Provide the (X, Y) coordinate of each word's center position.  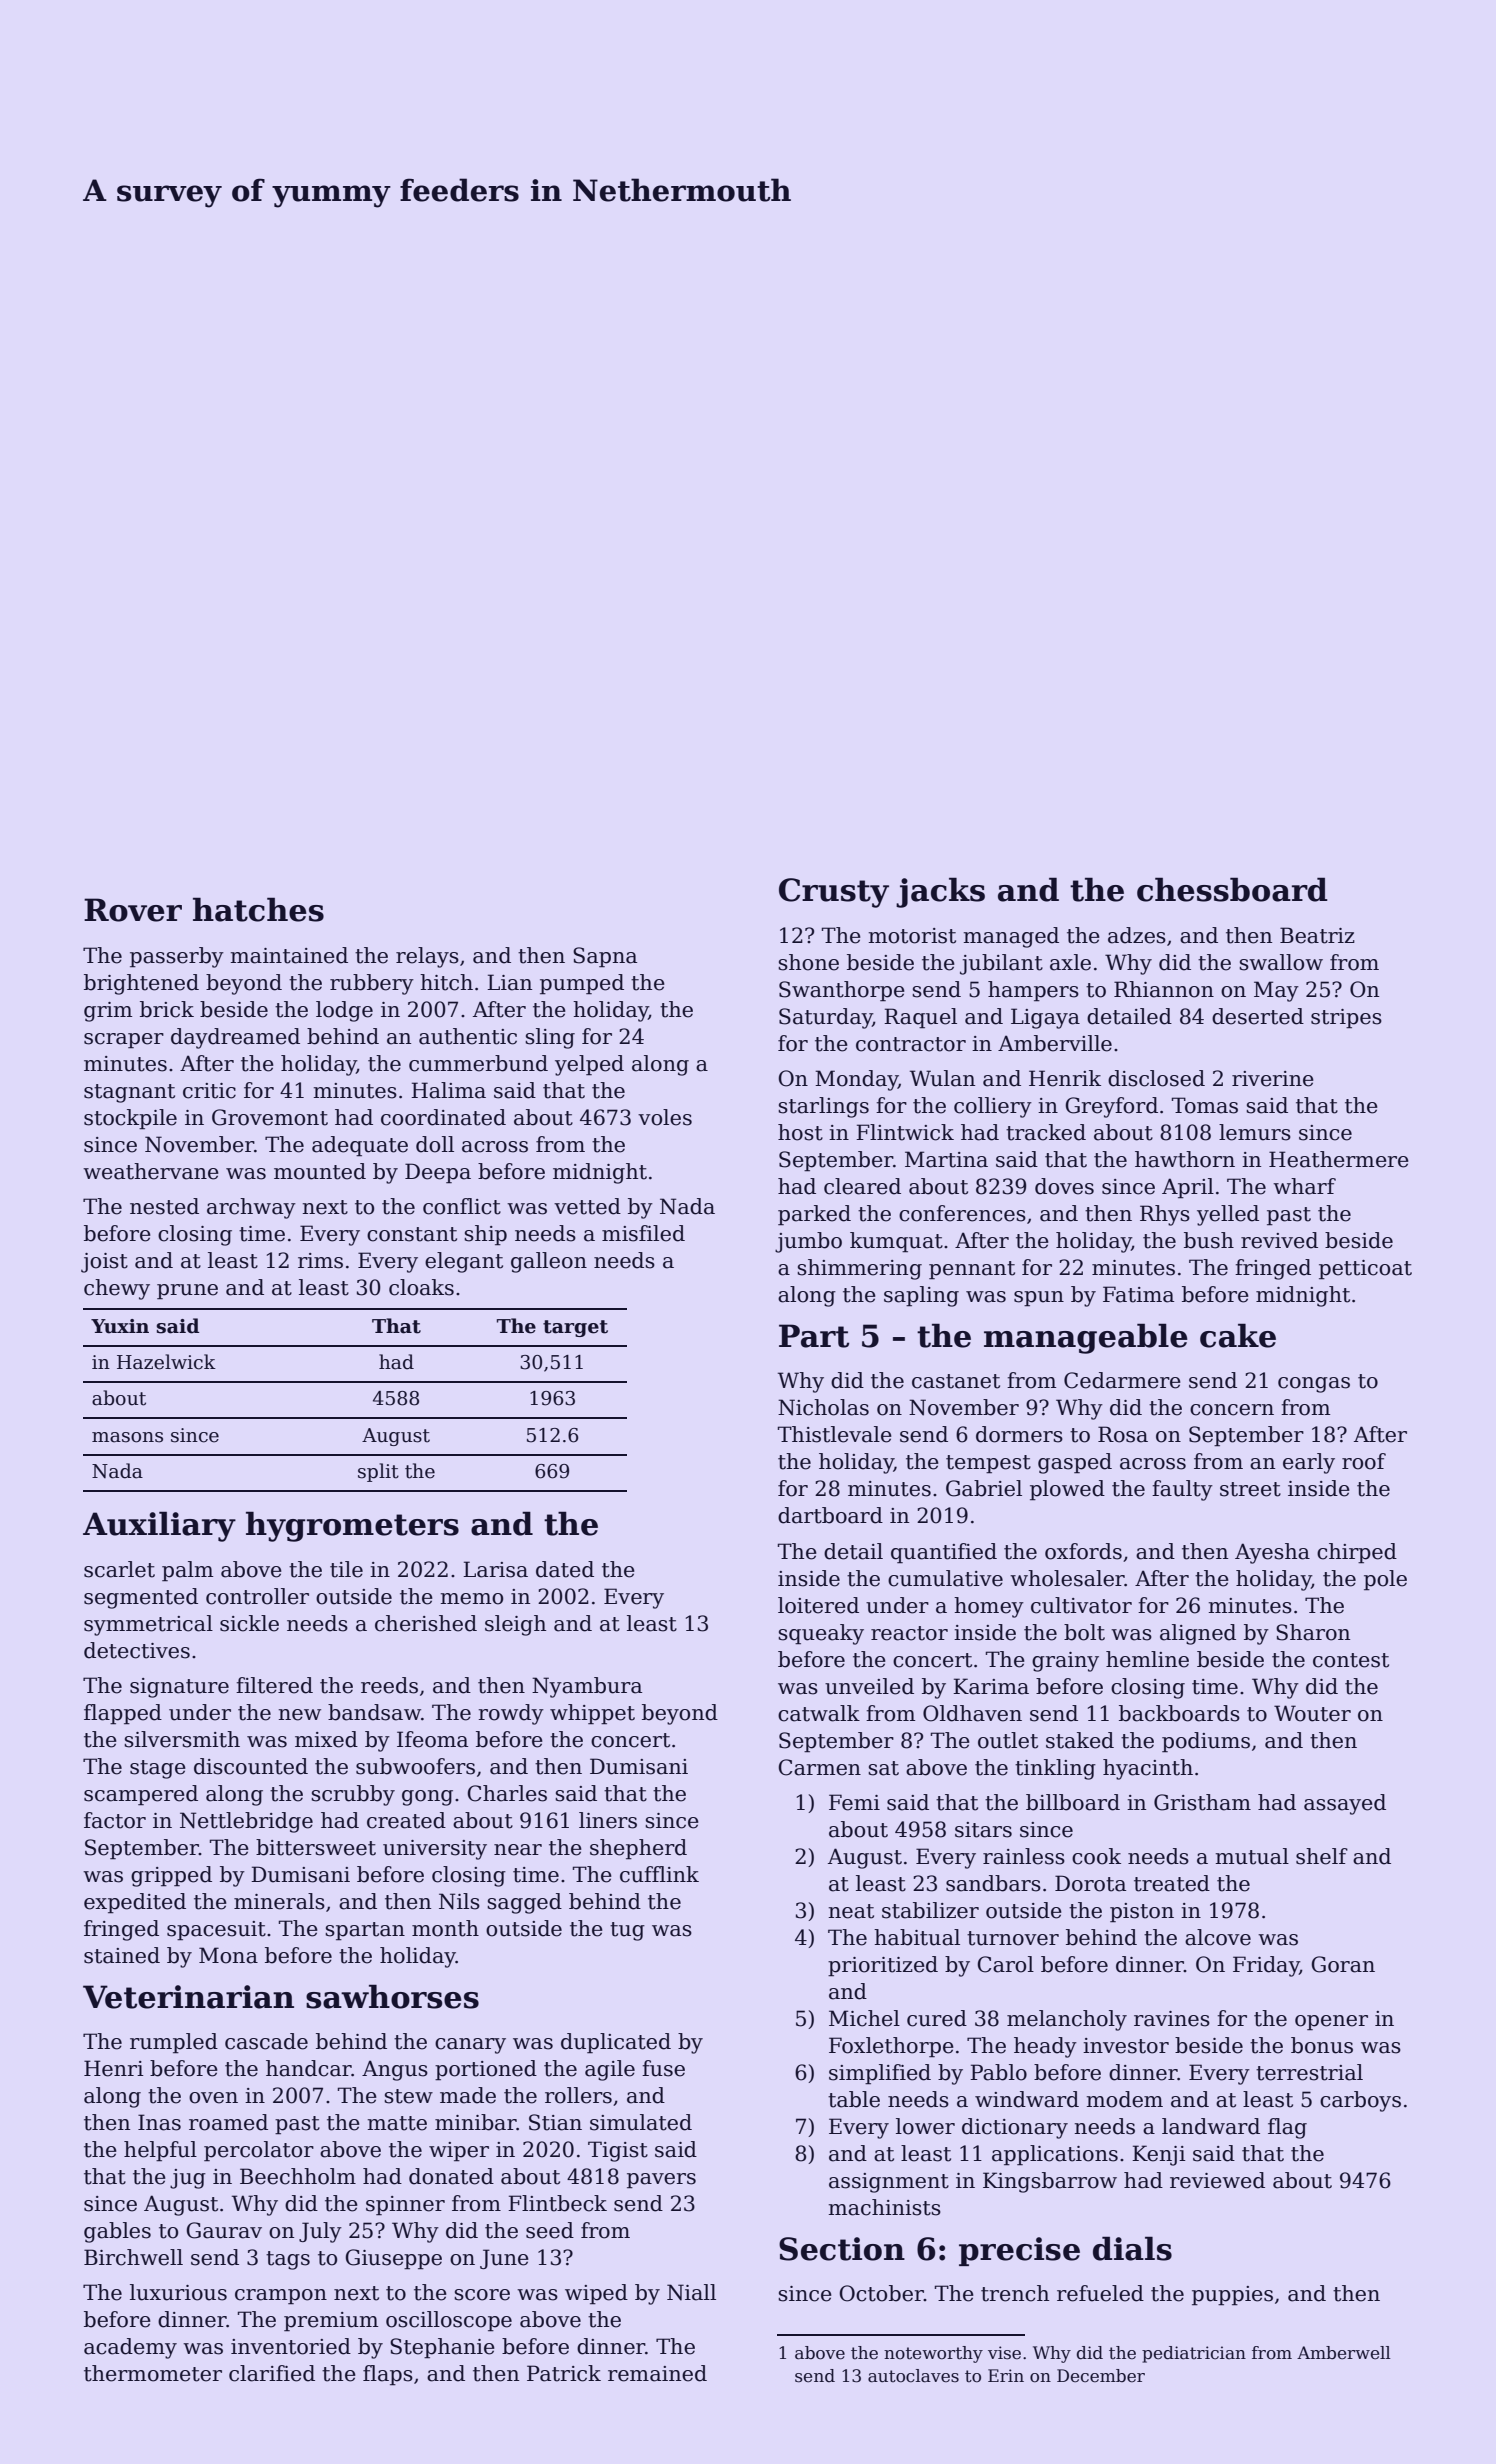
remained (657, 2373)
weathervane (151, 1171)
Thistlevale (835, 1434)
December (1101, 2376)
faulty (1182, 1490)
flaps (388, 2375)
